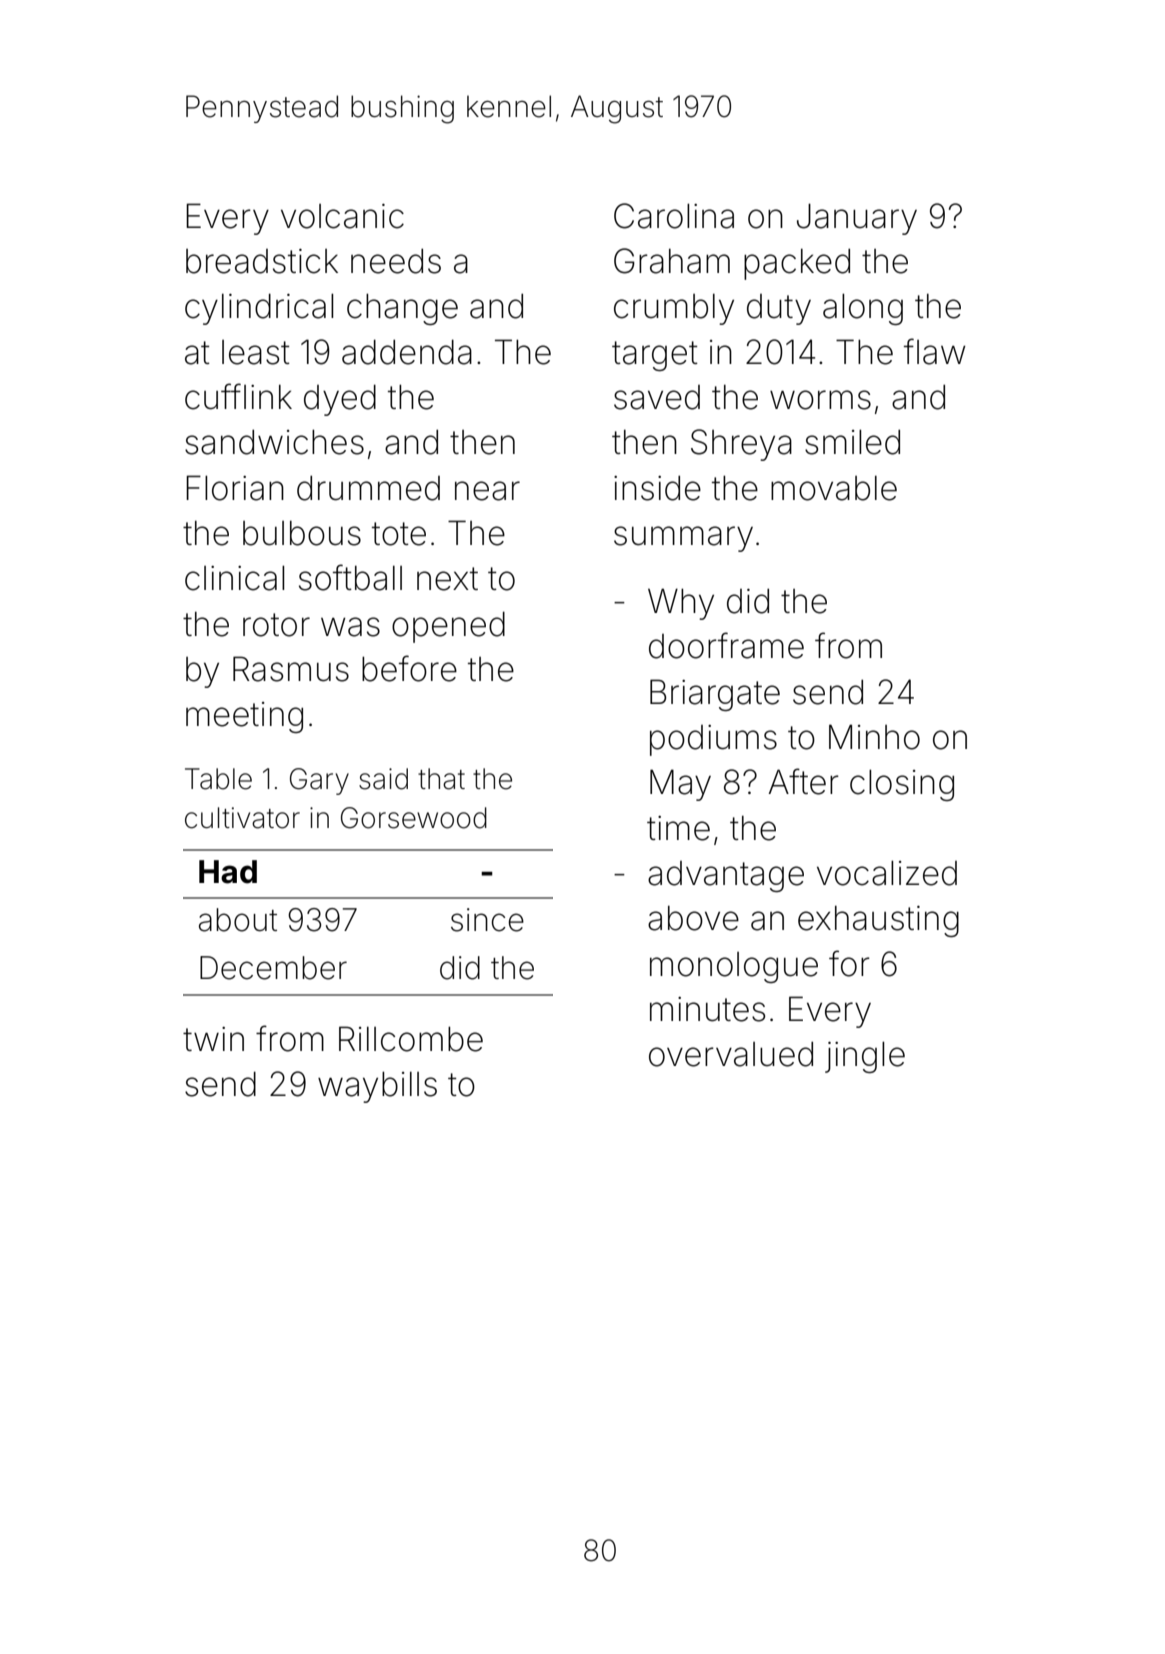 Image resolution: width=1165 pixels, height=1654 pixels. What do you see at coordinates (228, 872) in the screenshot?
I see `Had` at bounding box center [228, 872].
